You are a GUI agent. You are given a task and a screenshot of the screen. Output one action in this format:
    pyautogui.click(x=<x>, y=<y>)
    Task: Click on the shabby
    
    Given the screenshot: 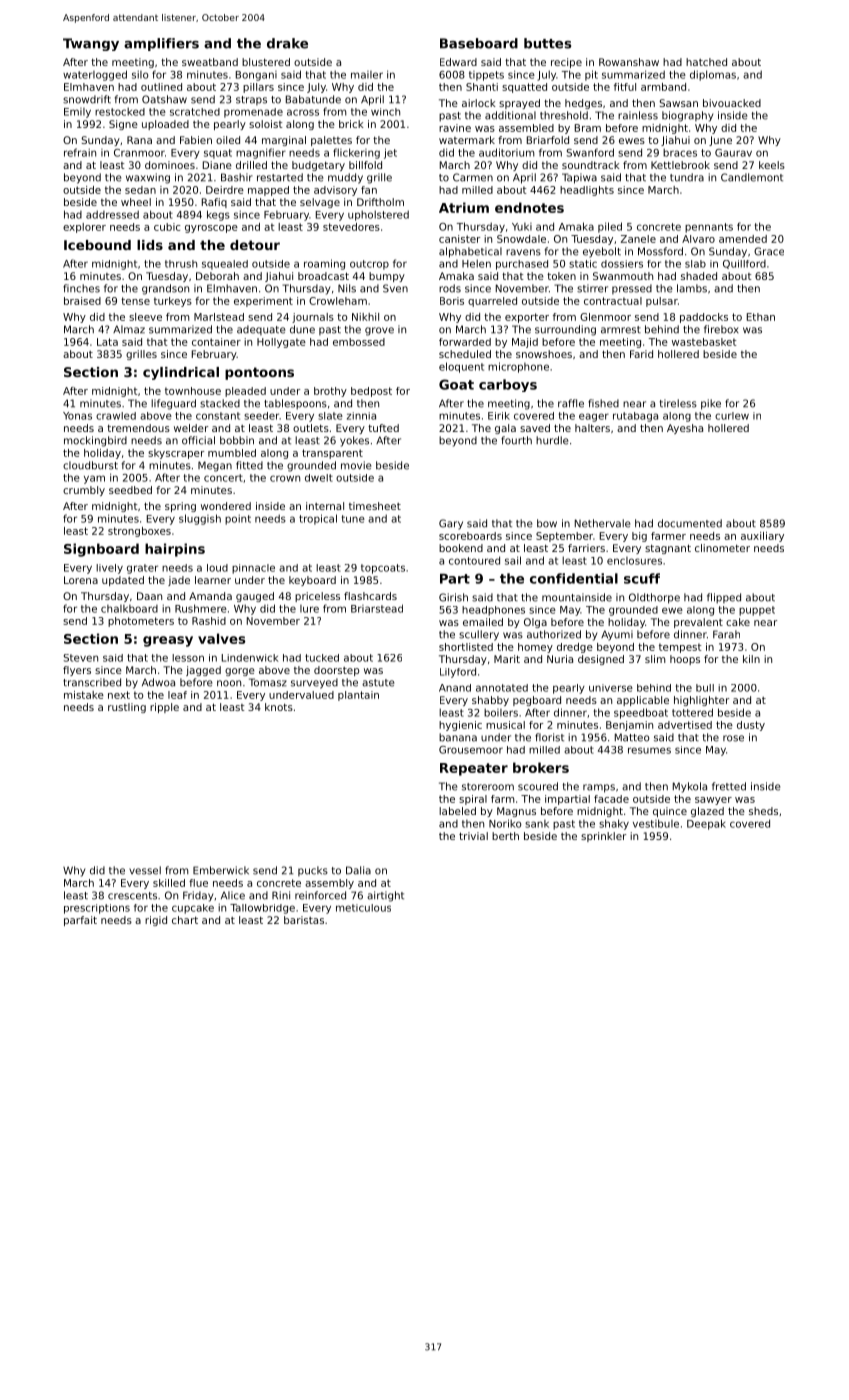 What is the action you would take?
    pyautogui.click(x=490, y=701)
